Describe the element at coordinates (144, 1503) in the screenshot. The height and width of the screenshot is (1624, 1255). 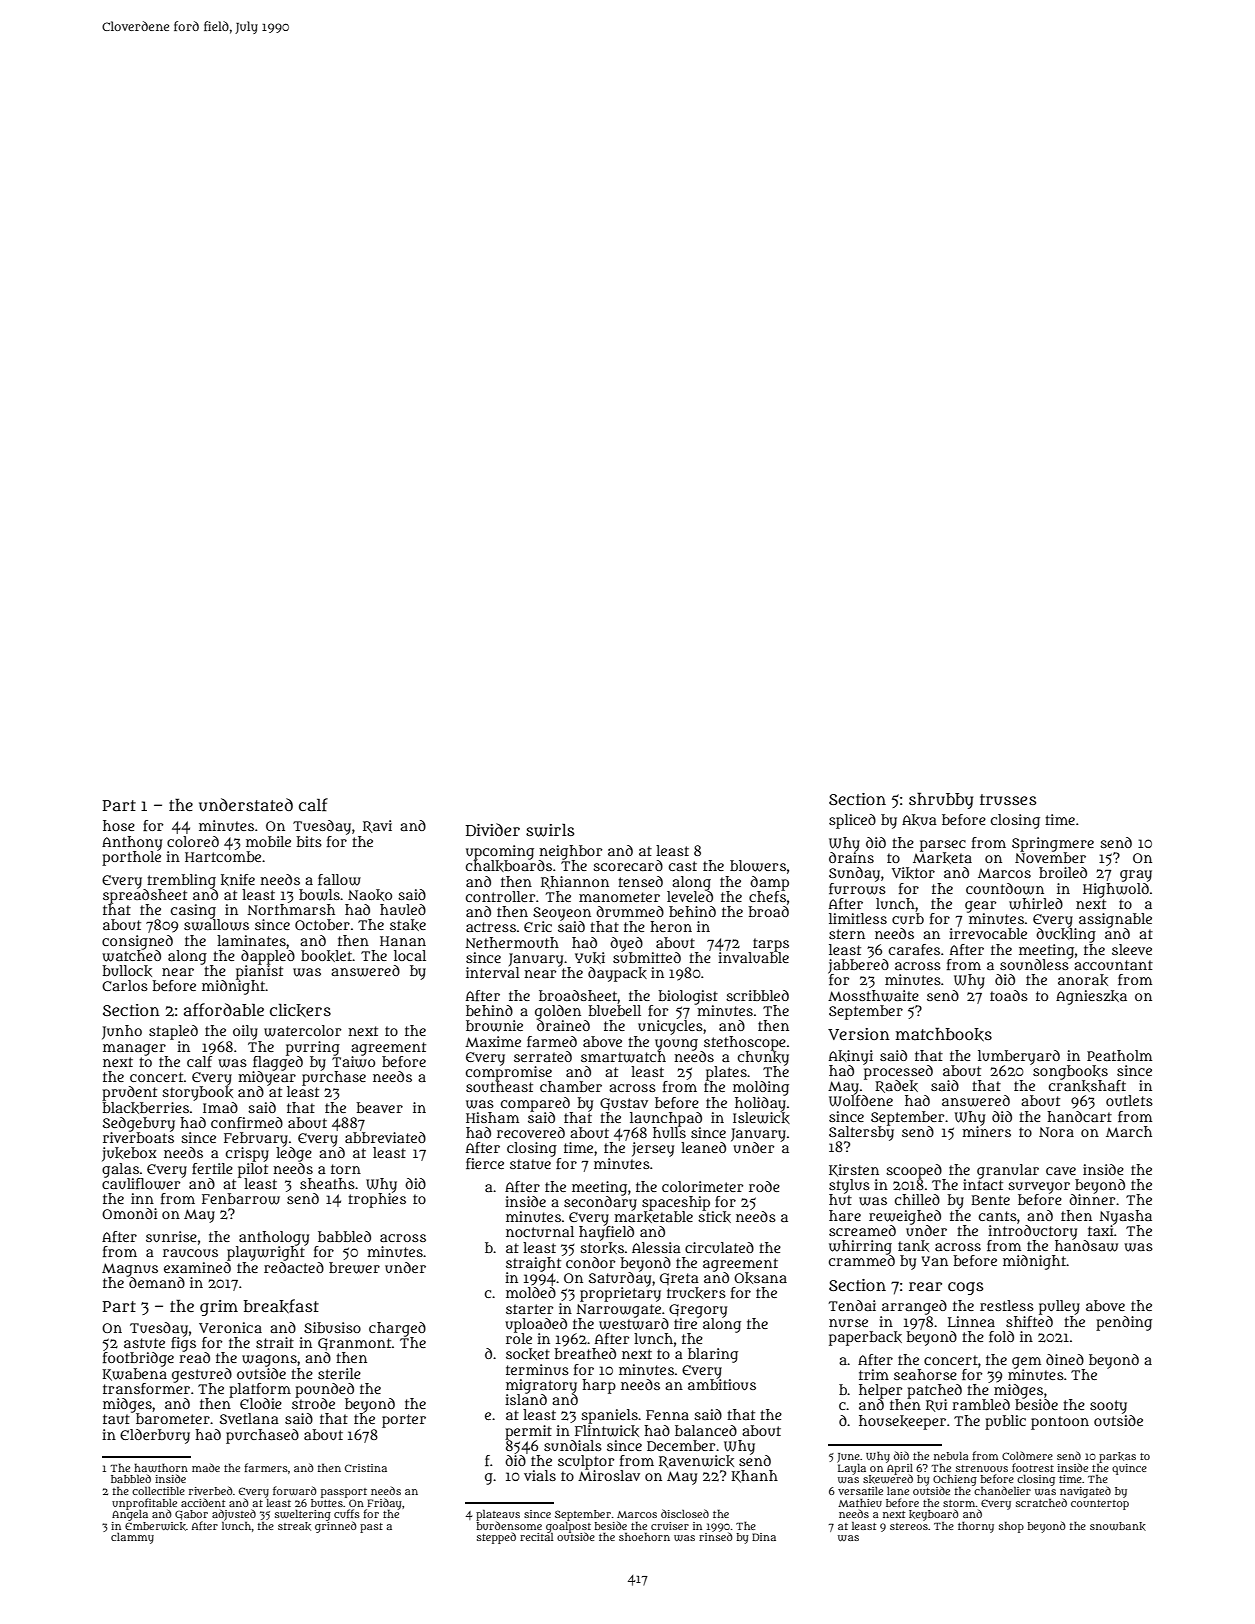
I see `unprofitable` at that location.
